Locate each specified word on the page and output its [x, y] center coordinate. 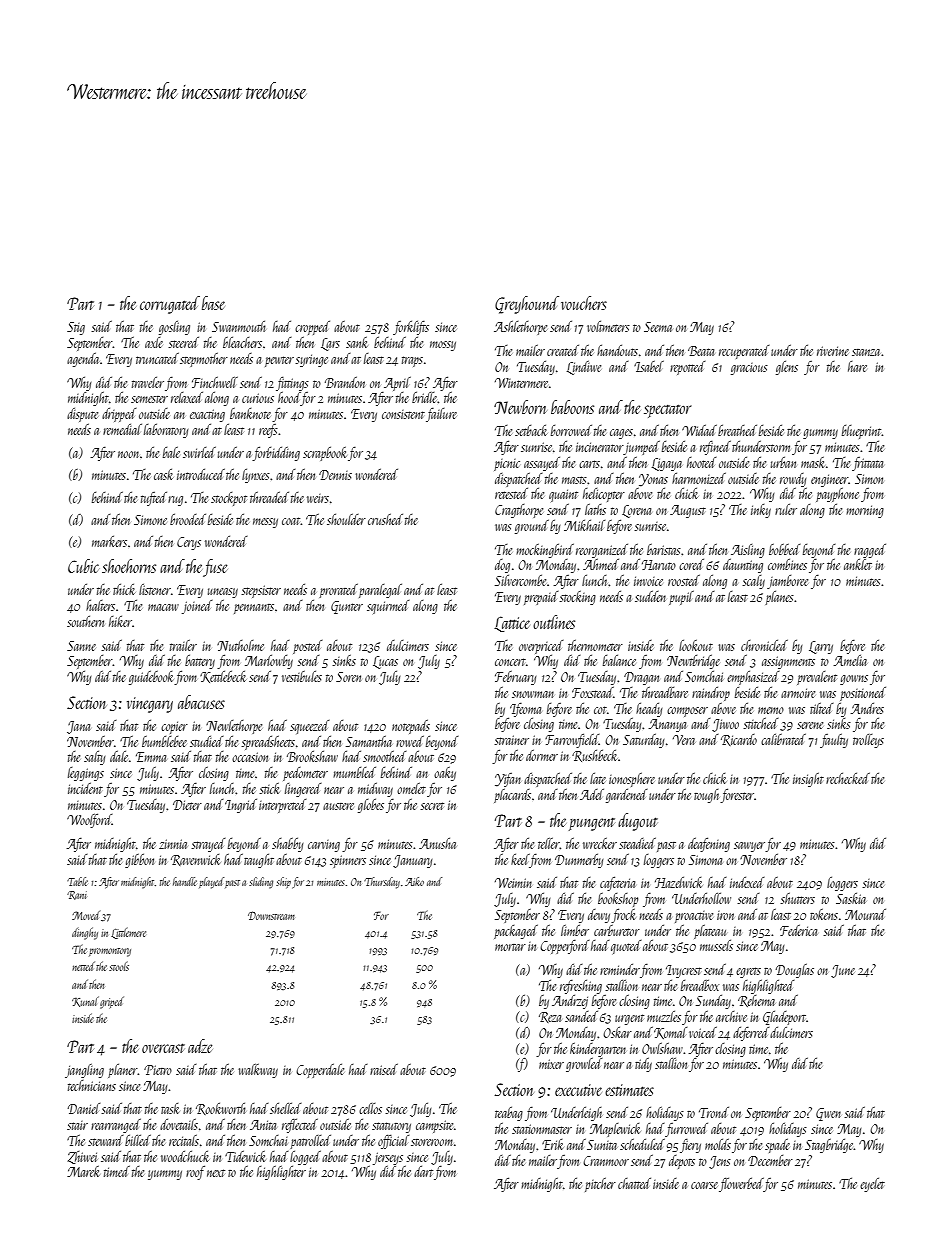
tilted [821, 708]
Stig [76, 328]
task [170, 1108]
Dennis [335, 475]
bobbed [784, 549]
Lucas [385, 662]
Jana [78, 727]
